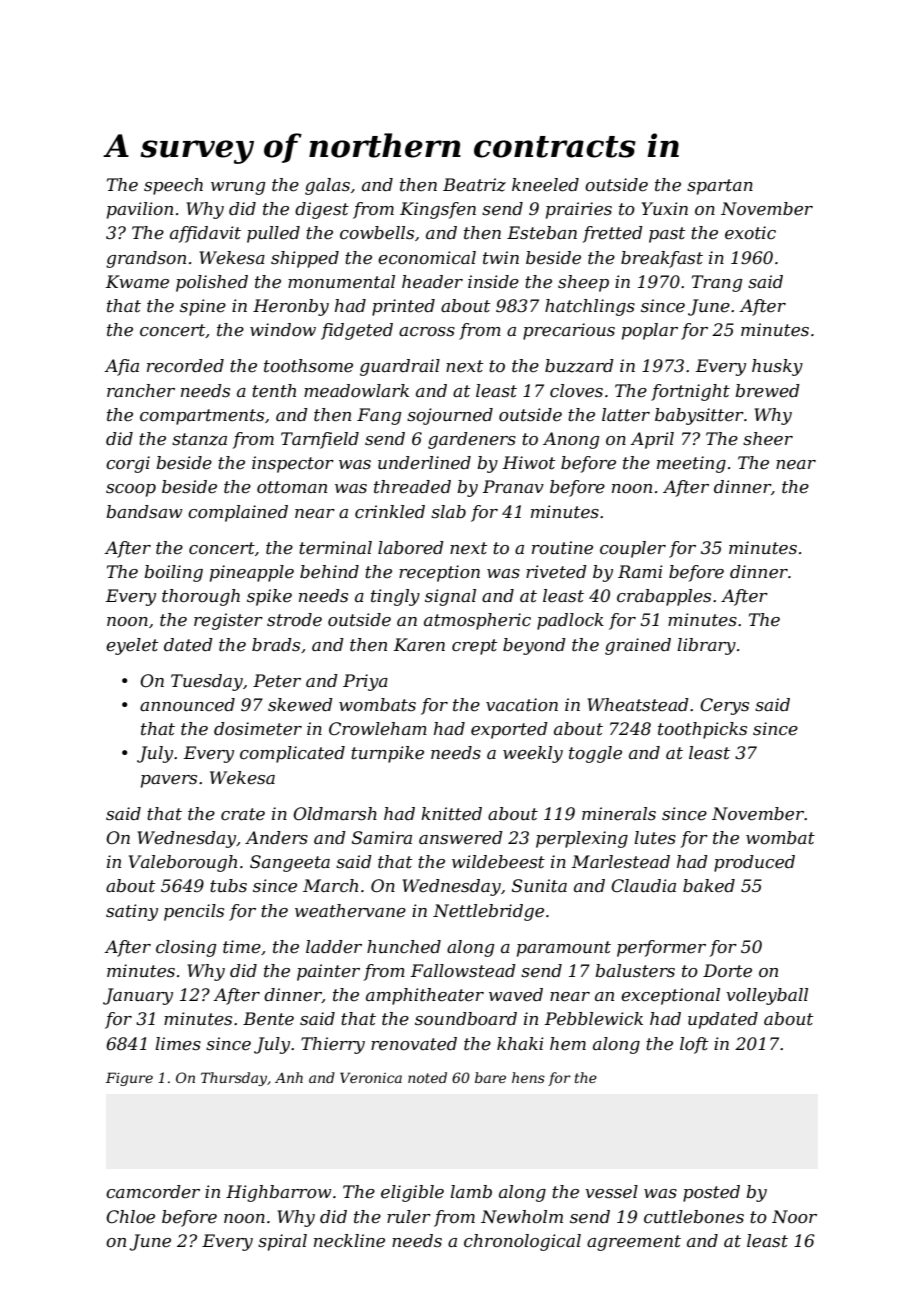  I want to click on Fang, so click(379, 416).
